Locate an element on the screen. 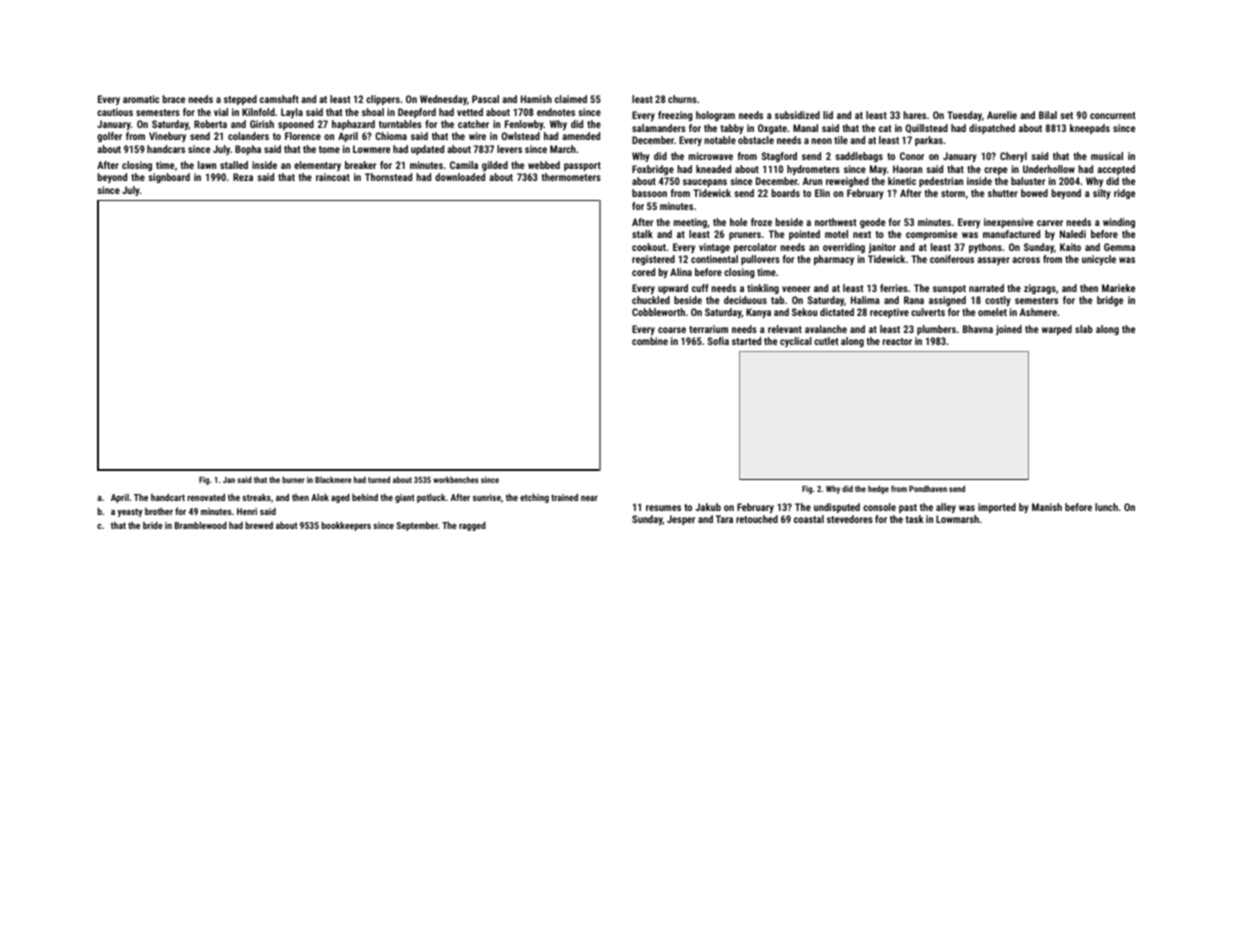  Pondhaven is located at coordinates (928, 488).
